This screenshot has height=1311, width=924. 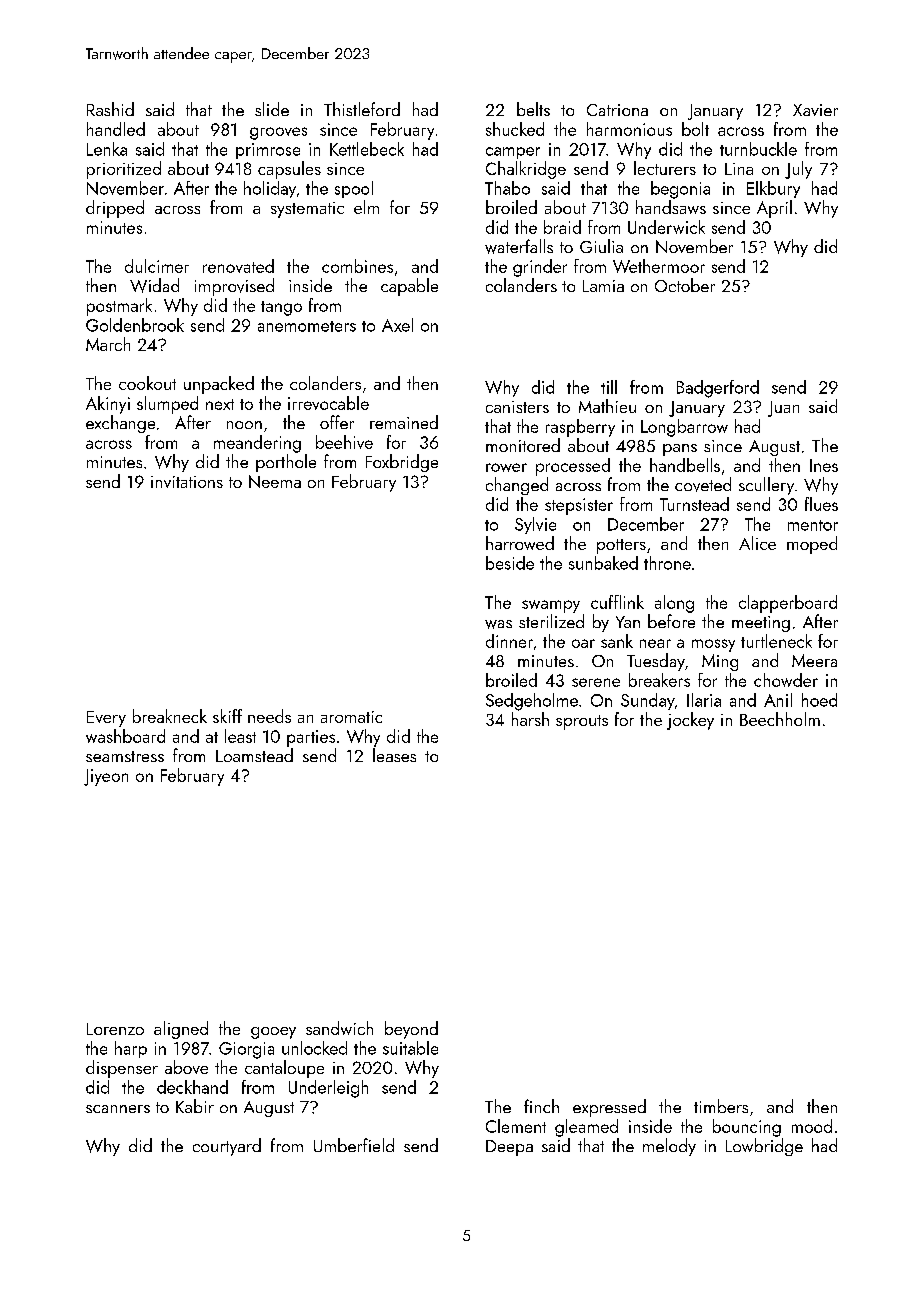 I want to click on April, so click(x=774, y=209).
